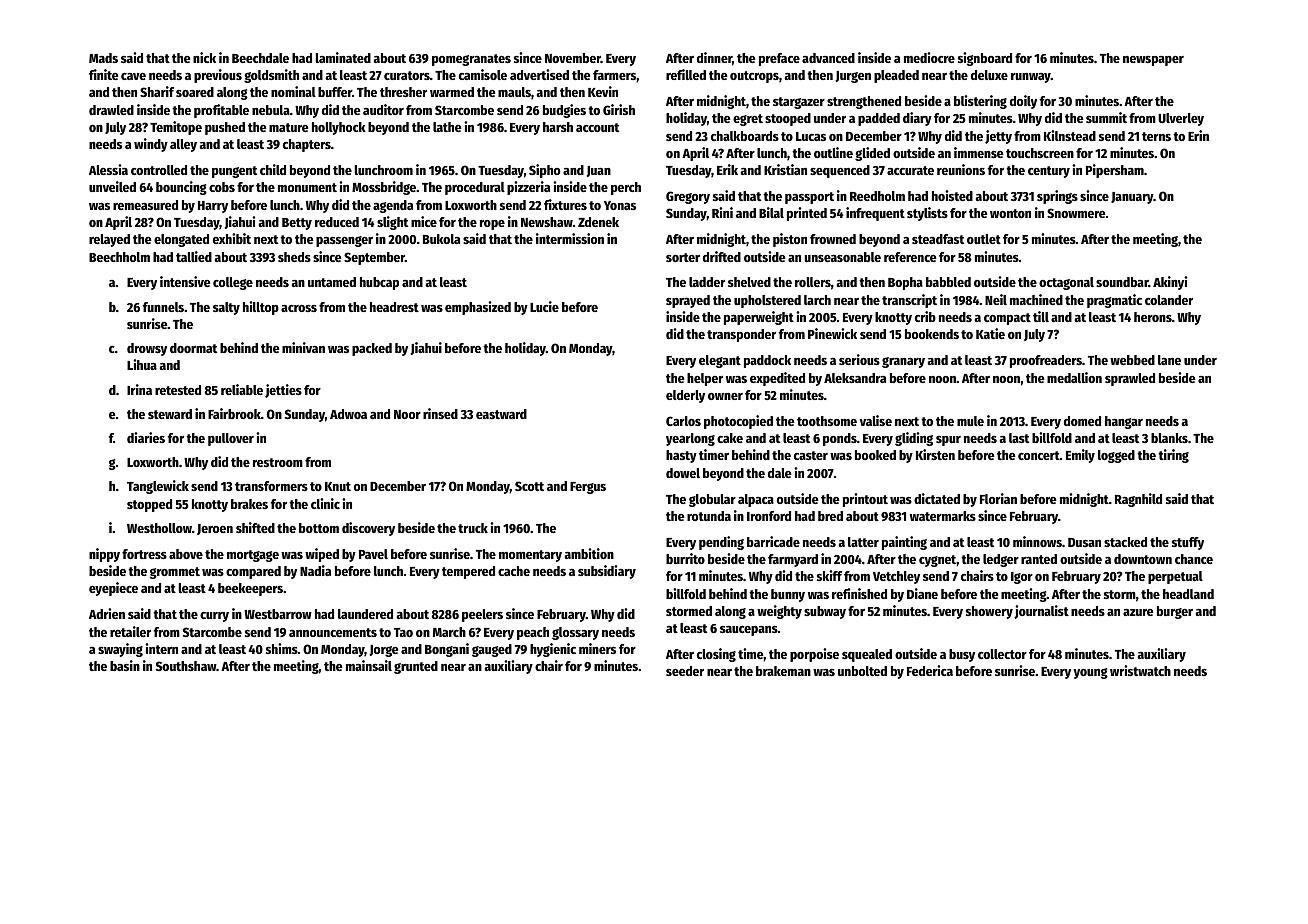 This screenshot has width=1308, height=924. What do you see at coordinates (1066, 283) in the screenshot?
I see `octagonal` at bounding box center [1066, 283].
